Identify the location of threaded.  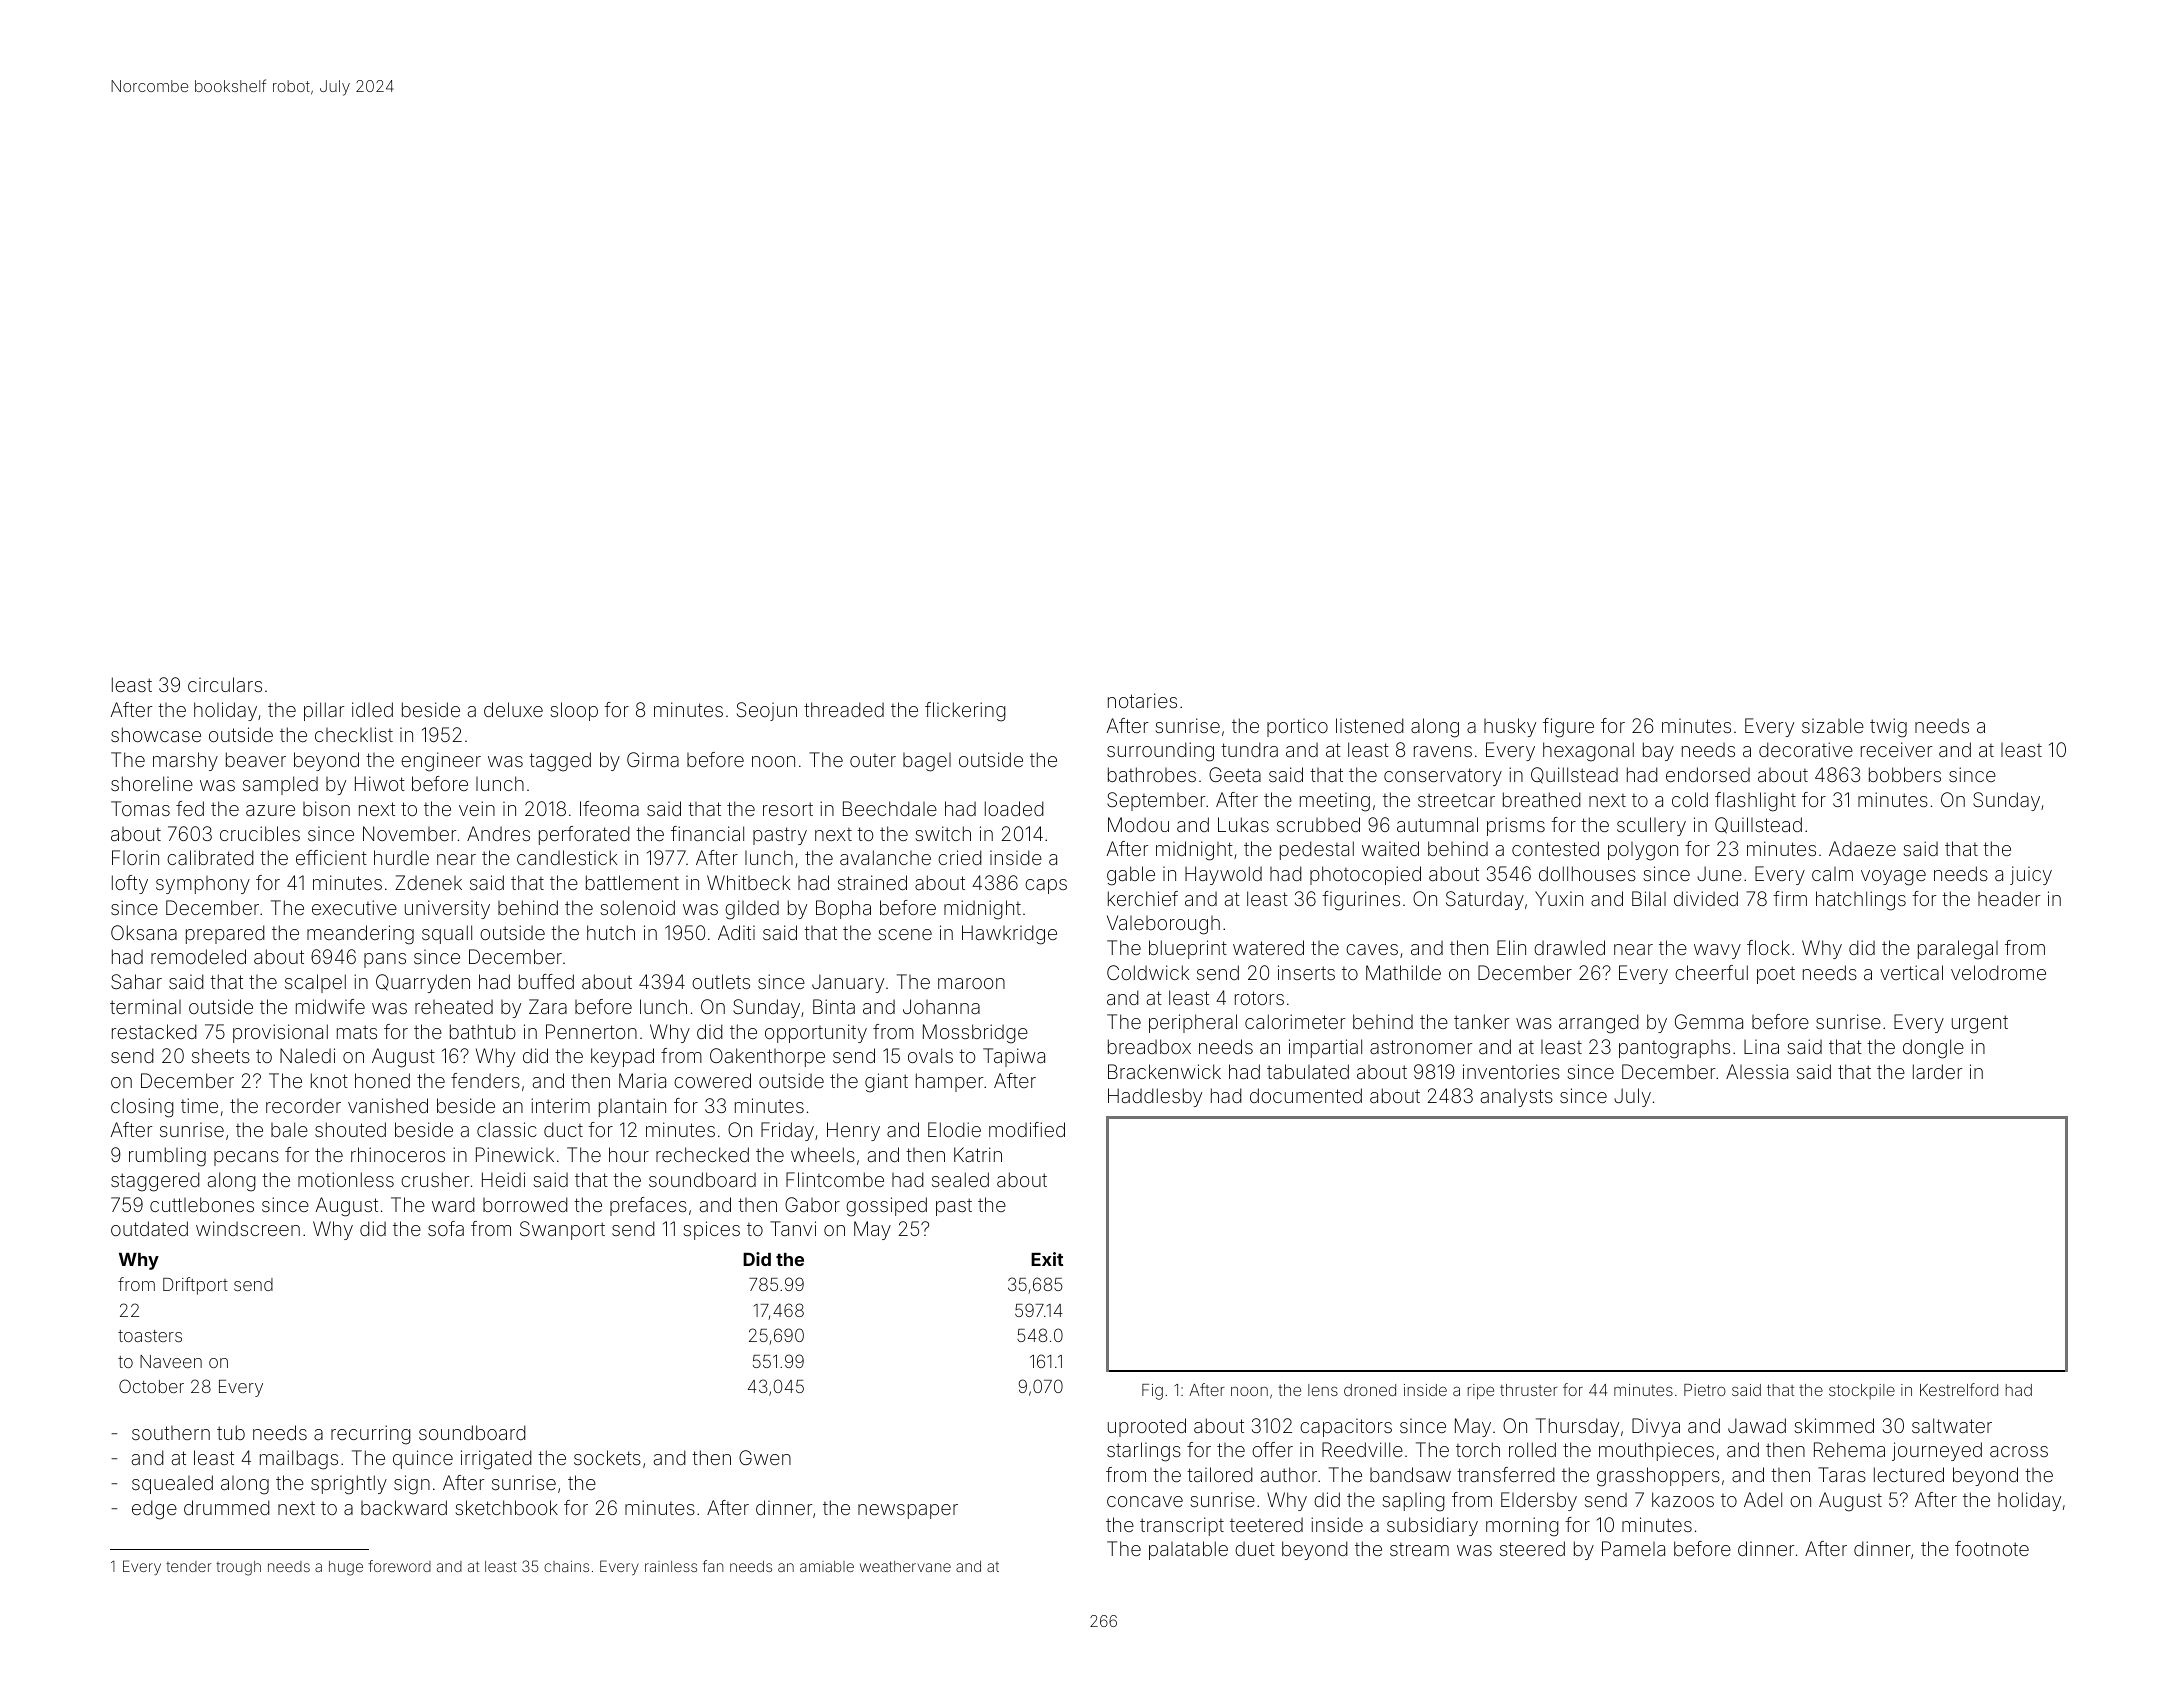
(844, 709).
